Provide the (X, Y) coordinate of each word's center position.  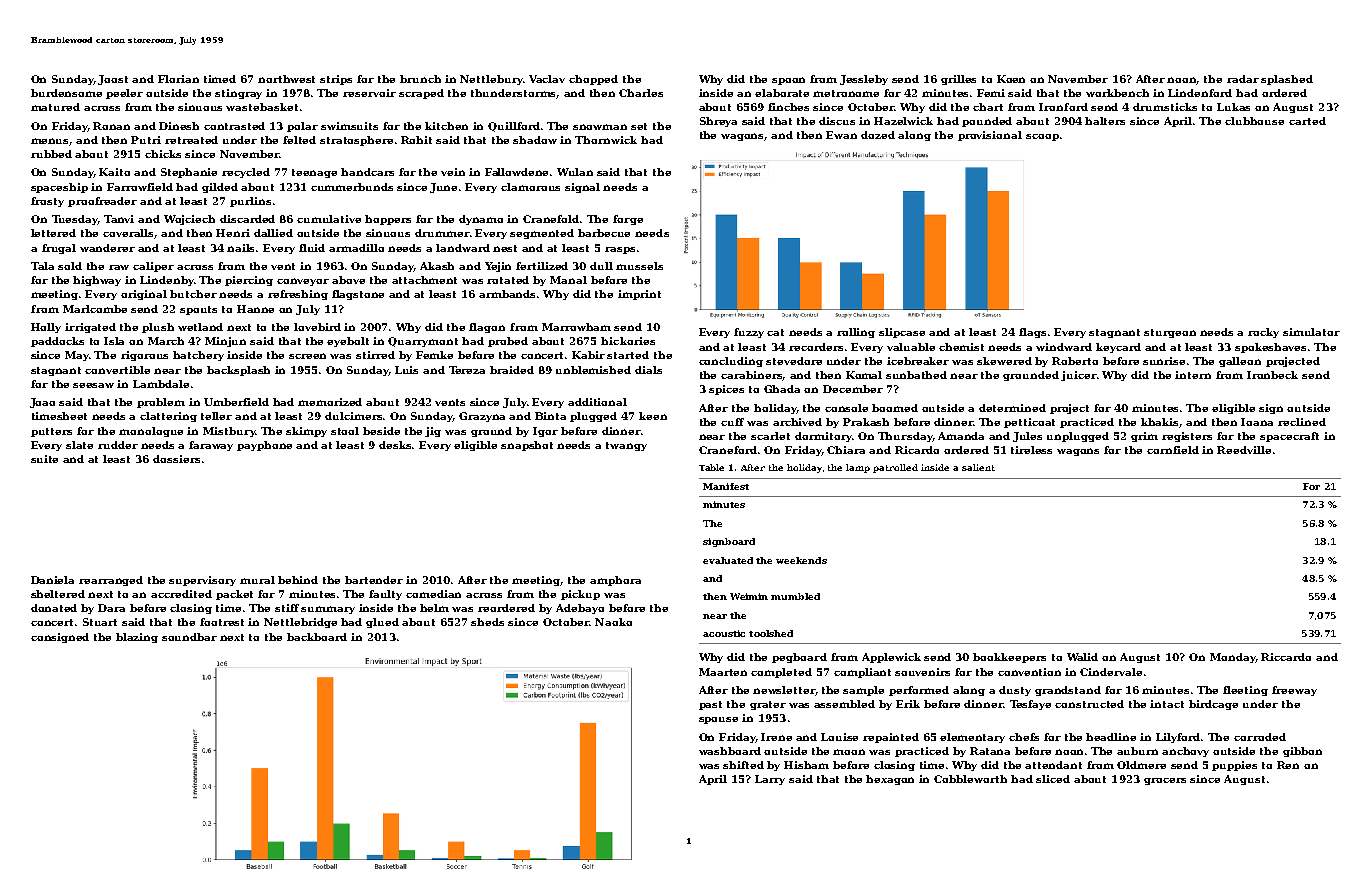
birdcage (1213, 705)
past (710, 705)
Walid (1082, 657)
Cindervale (1111, 672)
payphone (264, 446)
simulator (1311, 332)
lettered (53, 233)
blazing (137, 638)
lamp (858, 468)
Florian (178, 79)
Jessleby (864, 80)
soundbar (189, 637)
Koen (1011, 79)
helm (434, 608)
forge (628, 220)
